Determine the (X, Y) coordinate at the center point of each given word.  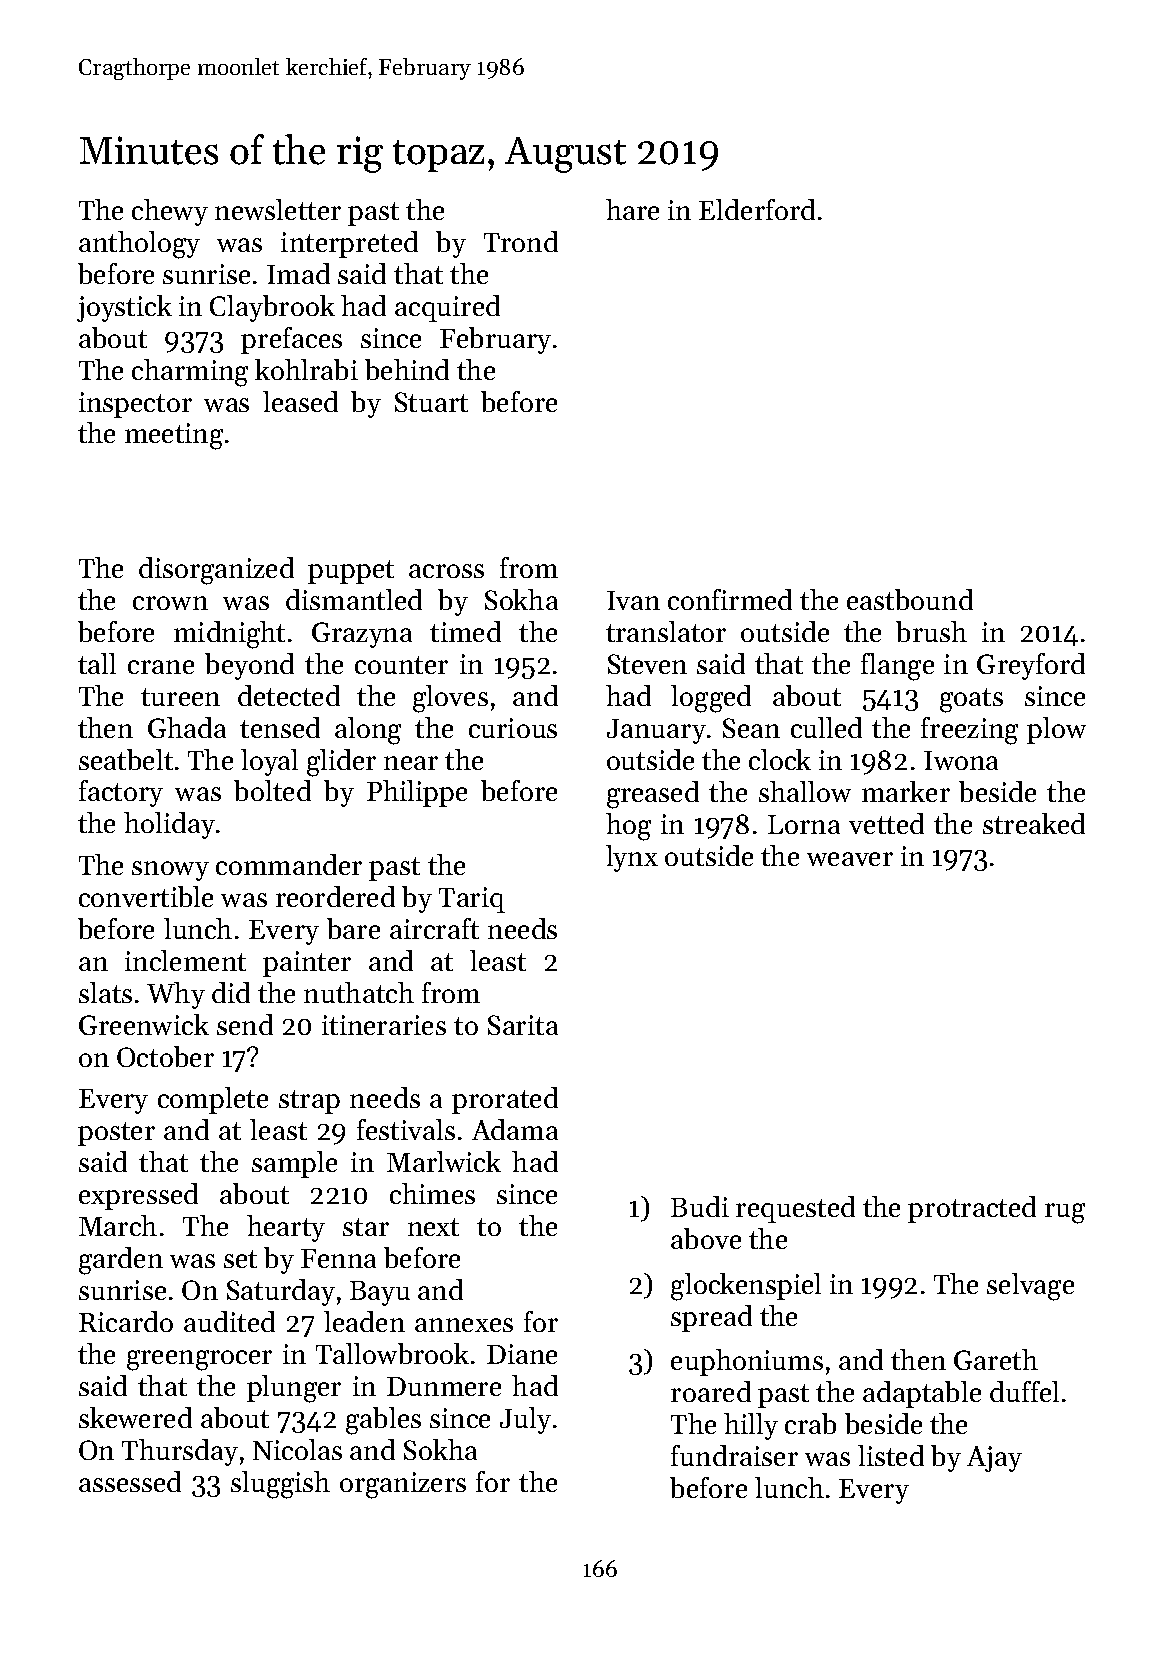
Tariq (472, 900)
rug (1065, 1213)
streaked (1034, 823)
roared (711, 1391)
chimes (432, 1193)
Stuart (431, 402)
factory (121, 793)
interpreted (349, 244)
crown (170, 603)
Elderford (757, 209)
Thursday (180, 1452)
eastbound (910, 599)
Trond (521, 241)
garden (121, 1261)
